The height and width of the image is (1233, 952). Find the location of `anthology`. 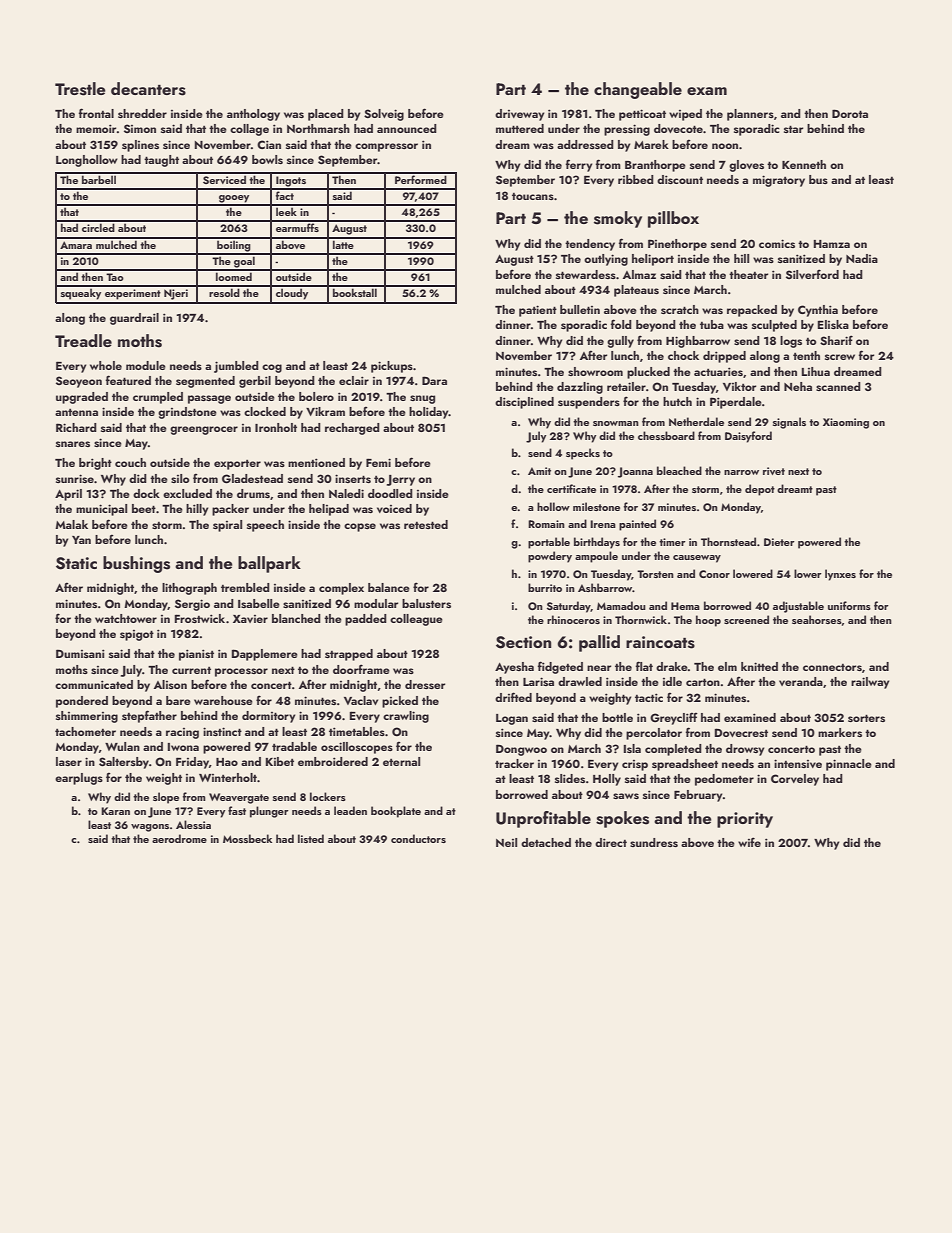

anthology is located at coordinates (253, 115).
